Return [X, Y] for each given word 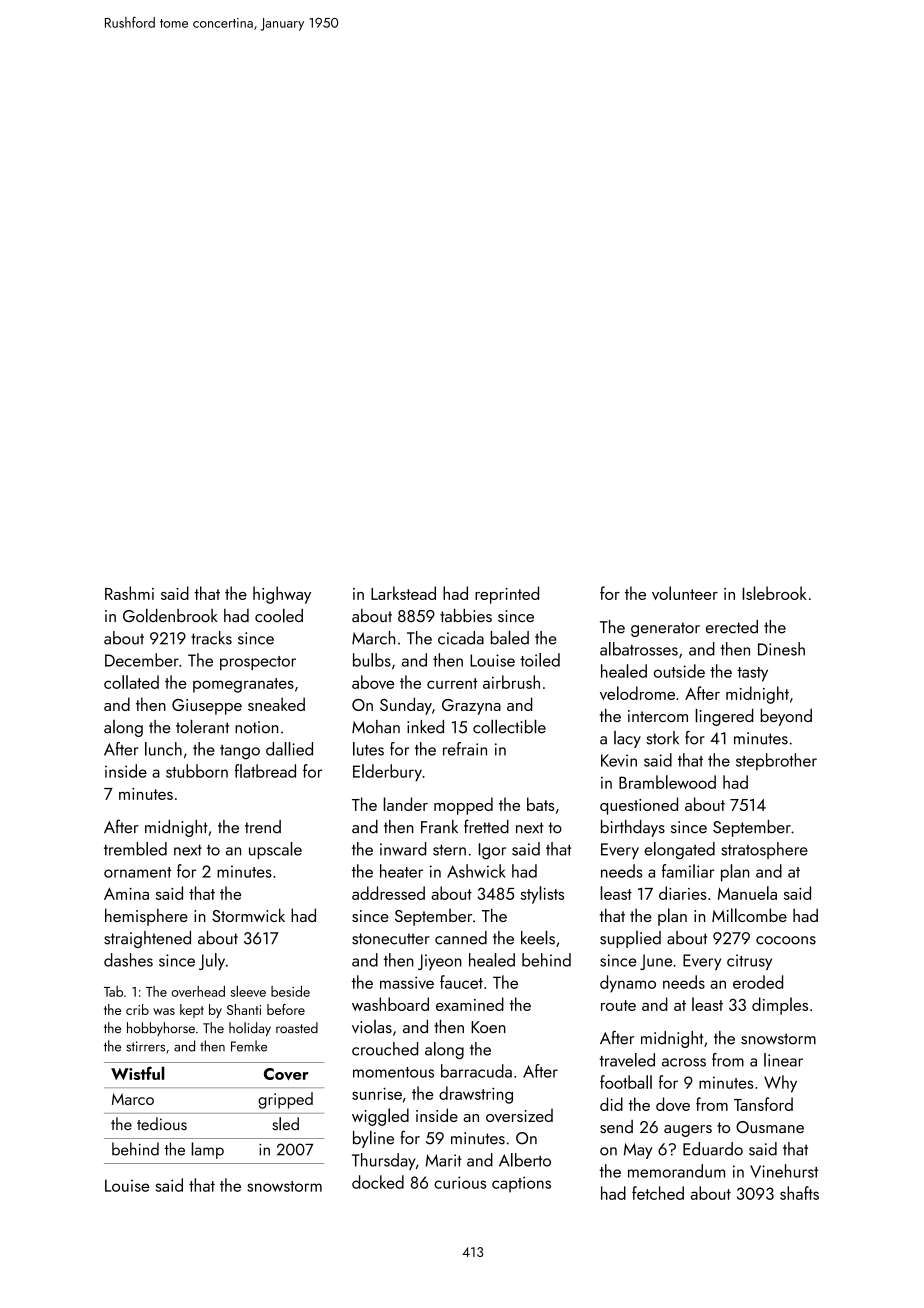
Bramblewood [667, 782]
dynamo [628, 984]
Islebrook [774, 593]
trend [263, 827]
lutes [368, 749]
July [212, 961]
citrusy [749, 962]
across [684, 1062]
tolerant [202, 726]
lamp [207, 1150]
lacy [627, 739]
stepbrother [776, 761]
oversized [519, 1115]
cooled [279, 615]
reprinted [507, 595]
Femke [249, 1046]
